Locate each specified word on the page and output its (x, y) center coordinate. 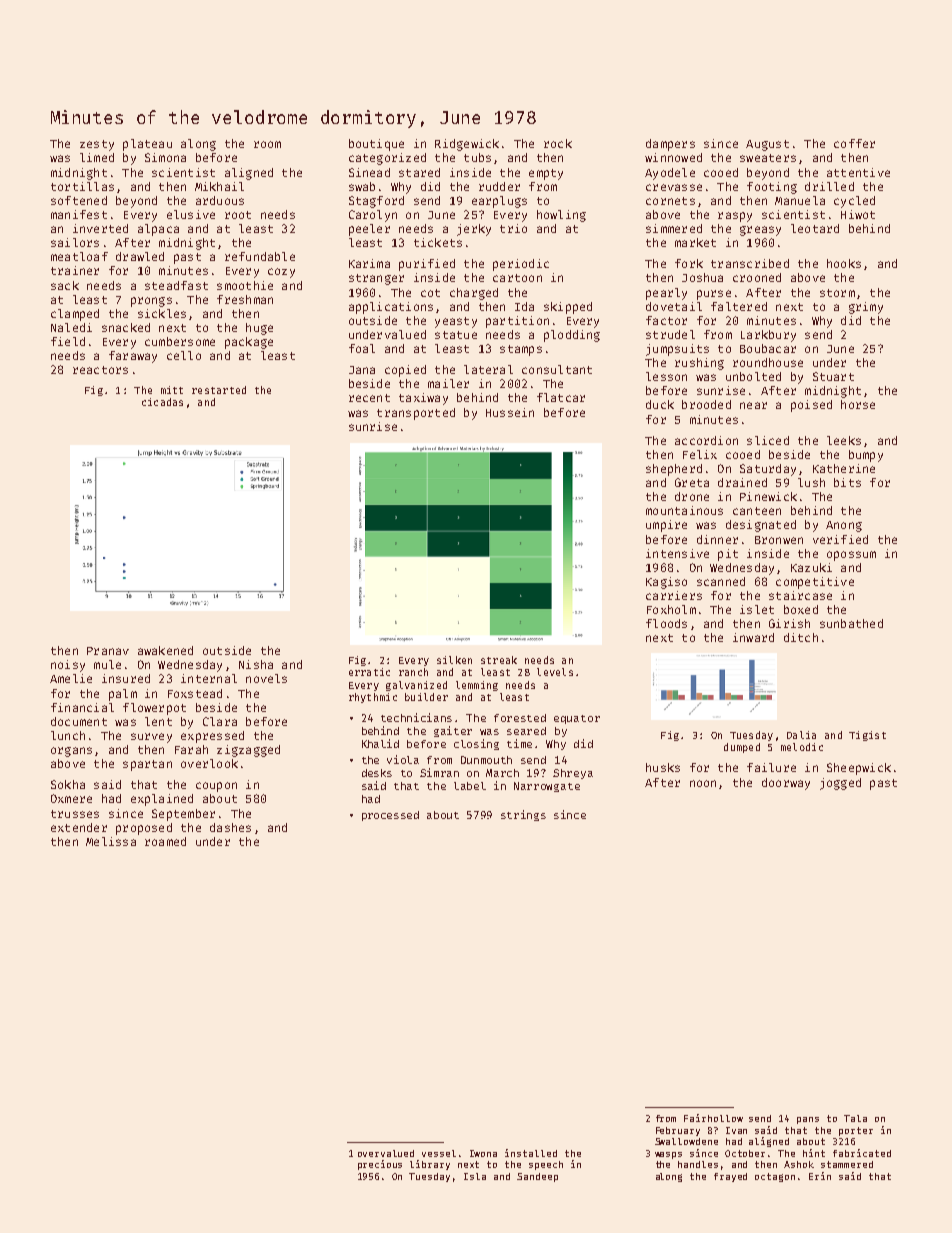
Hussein (510, 412)
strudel (670, 334)
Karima (369, 263)
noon (703, 783)
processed (390, 816)
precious (380, 1165)
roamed (165, 841)
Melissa (111, 841)
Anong (844, 526)
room (267, 144)
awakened (165, 650)
